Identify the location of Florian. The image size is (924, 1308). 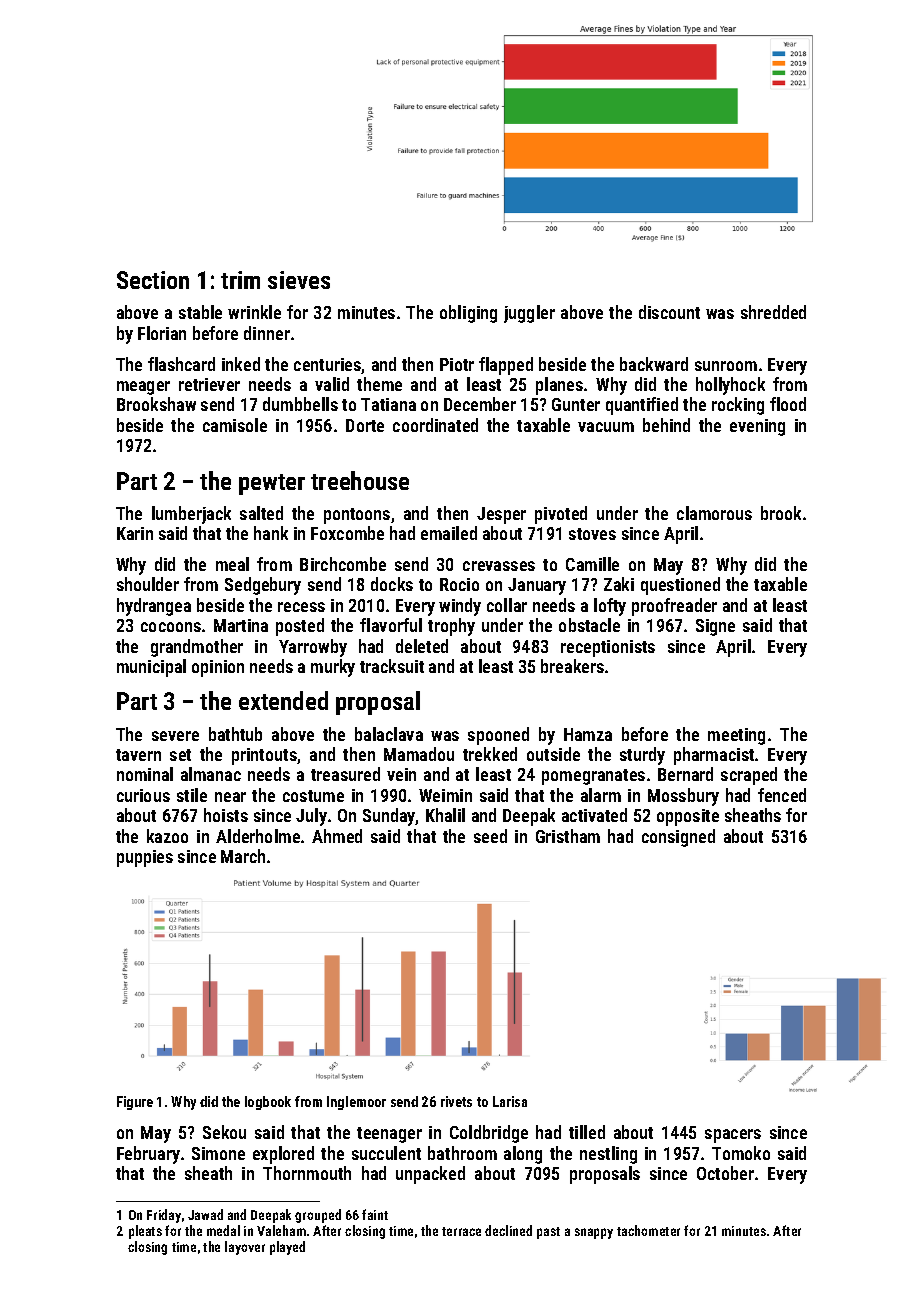
(162, 333).
